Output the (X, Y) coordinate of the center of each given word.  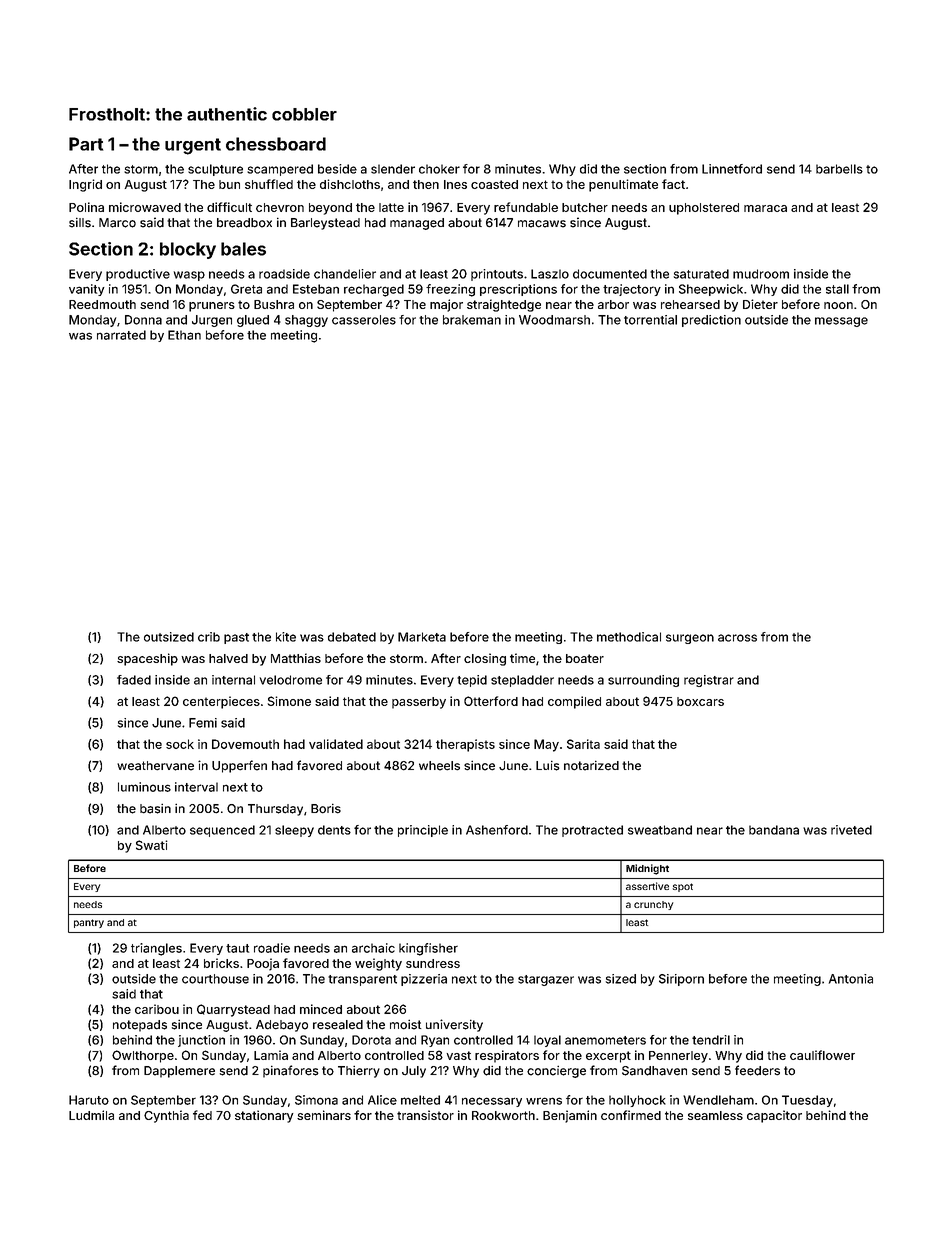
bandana (774, 830)
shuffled (269, 184)
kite (286, 637)
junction (201, 1041)
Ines (455, 184)
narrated (121, 335)
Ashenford (497, 830)
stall (837, 289)
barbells (839, 169)
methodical (629, 637)
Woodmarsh (554, 320)
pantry (89, 923)
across (737, 638)
